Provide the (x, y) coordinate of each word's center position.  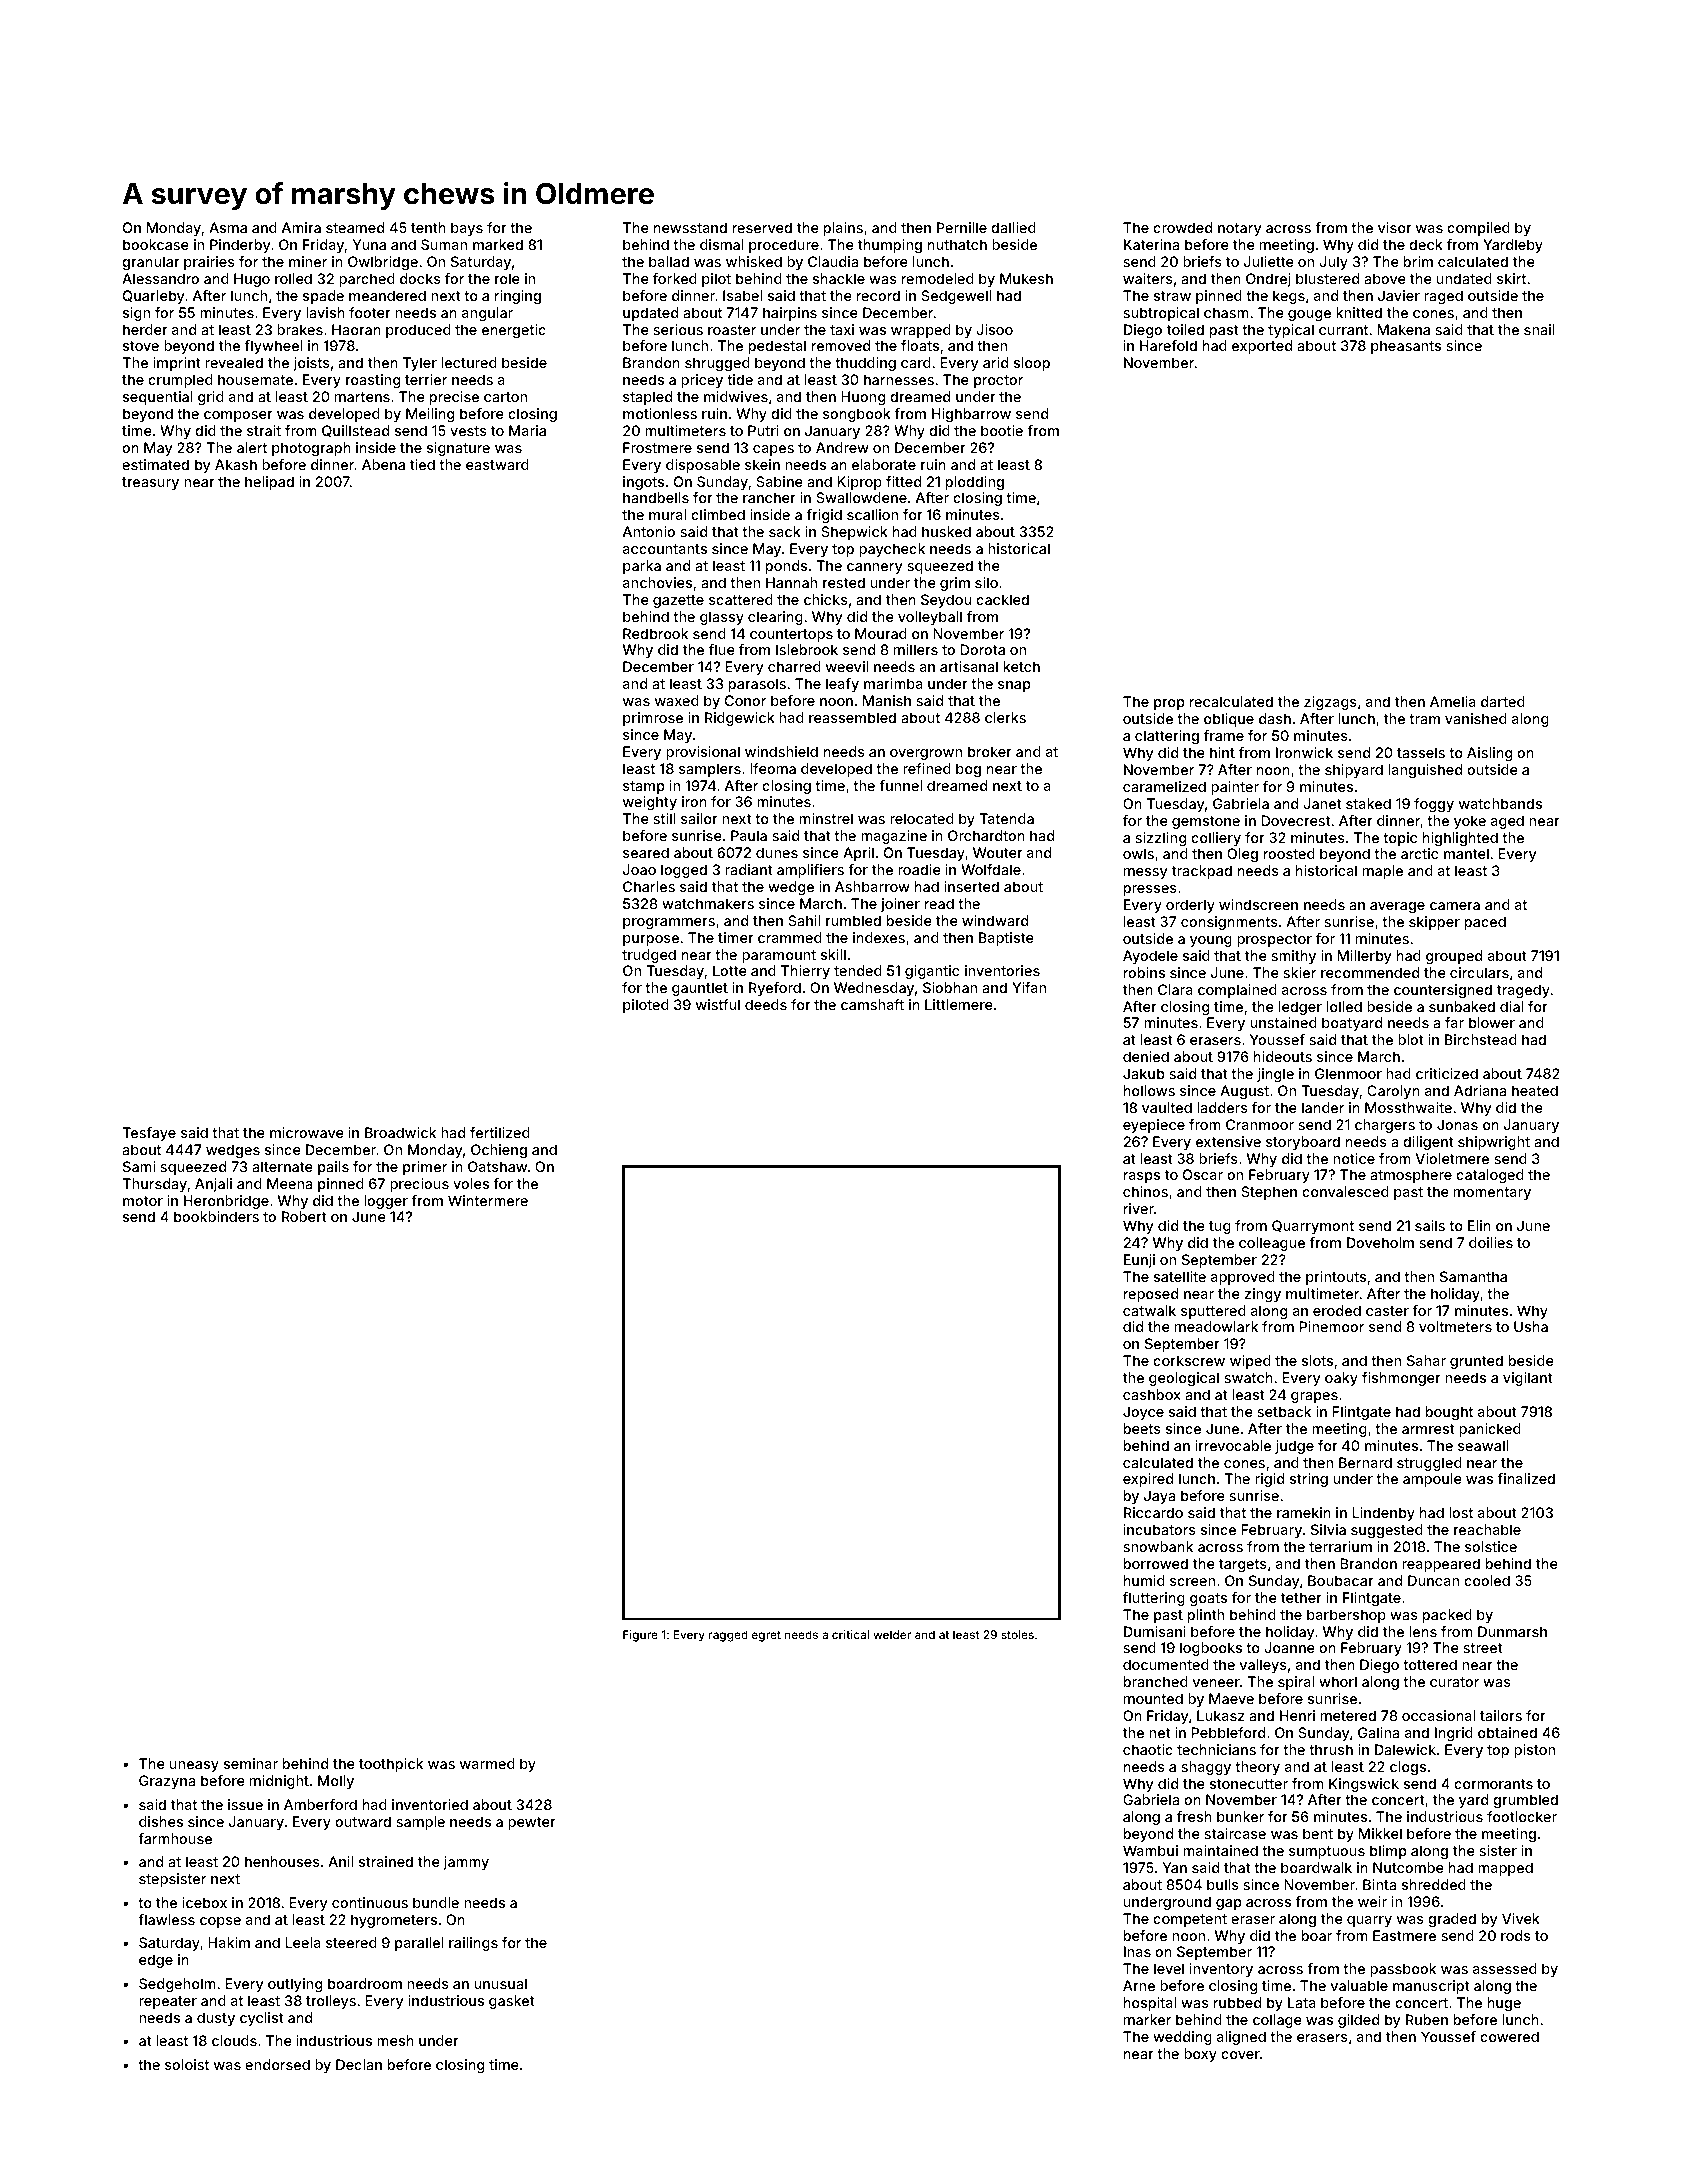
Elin (1479, 1225)
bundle (436, 1902)
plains (843, 229)
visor (1395, 227)
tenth (428, 227)
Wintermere (488, 1200)
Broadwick (400, 1132)
